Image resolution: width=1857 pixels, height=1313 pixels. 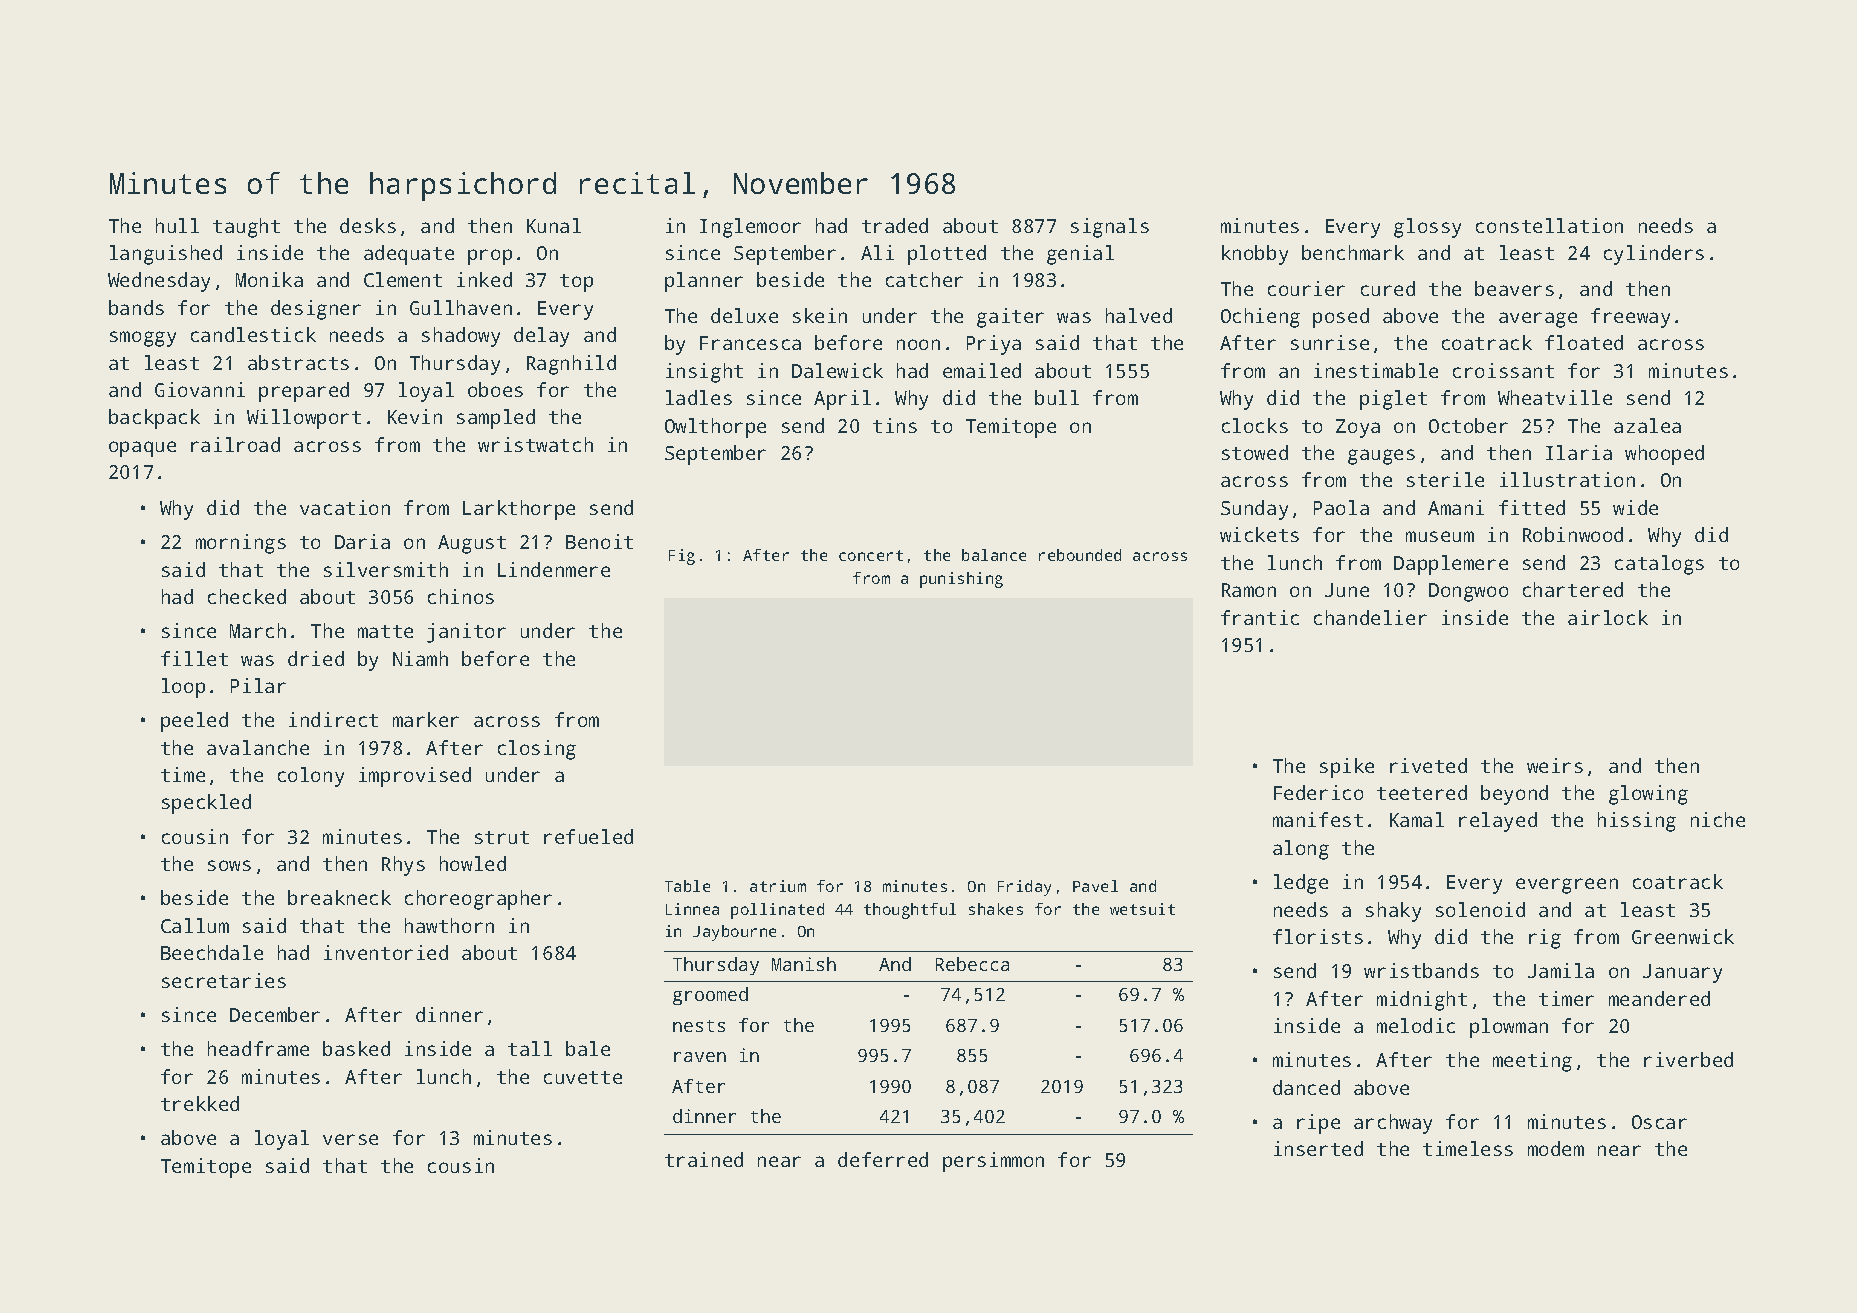 I want to click on March, so click(x=258, y=630).
